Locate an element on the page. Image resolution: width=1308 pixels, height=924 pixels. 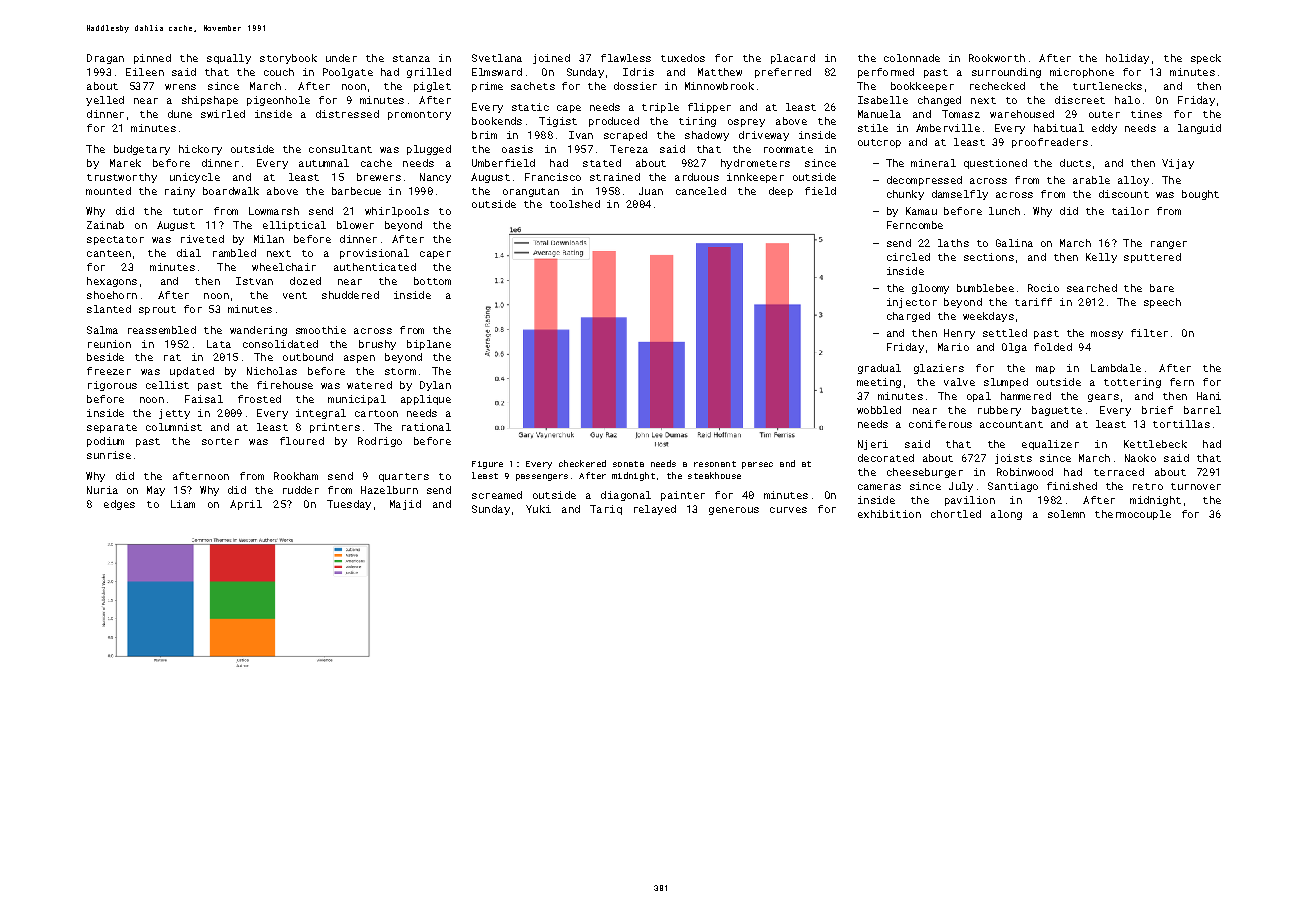
sections is located at coordinates (989, 257).
